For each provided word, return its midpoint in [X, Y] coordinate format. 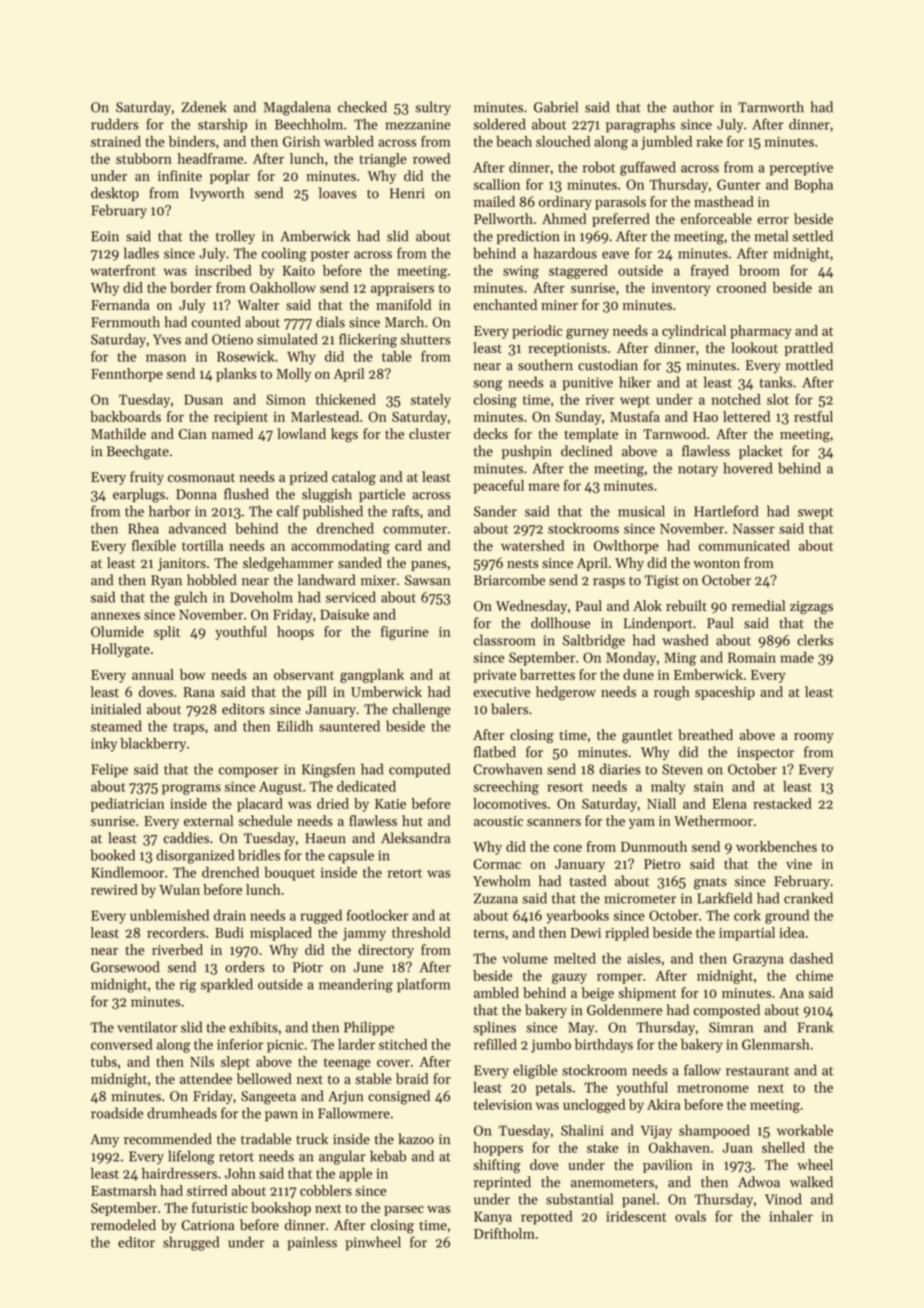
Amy [104, 1140]
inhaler [791, 1216]
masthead [724, 201]
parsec [404, 1211]
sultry [433, 108]
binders [192, 141]
